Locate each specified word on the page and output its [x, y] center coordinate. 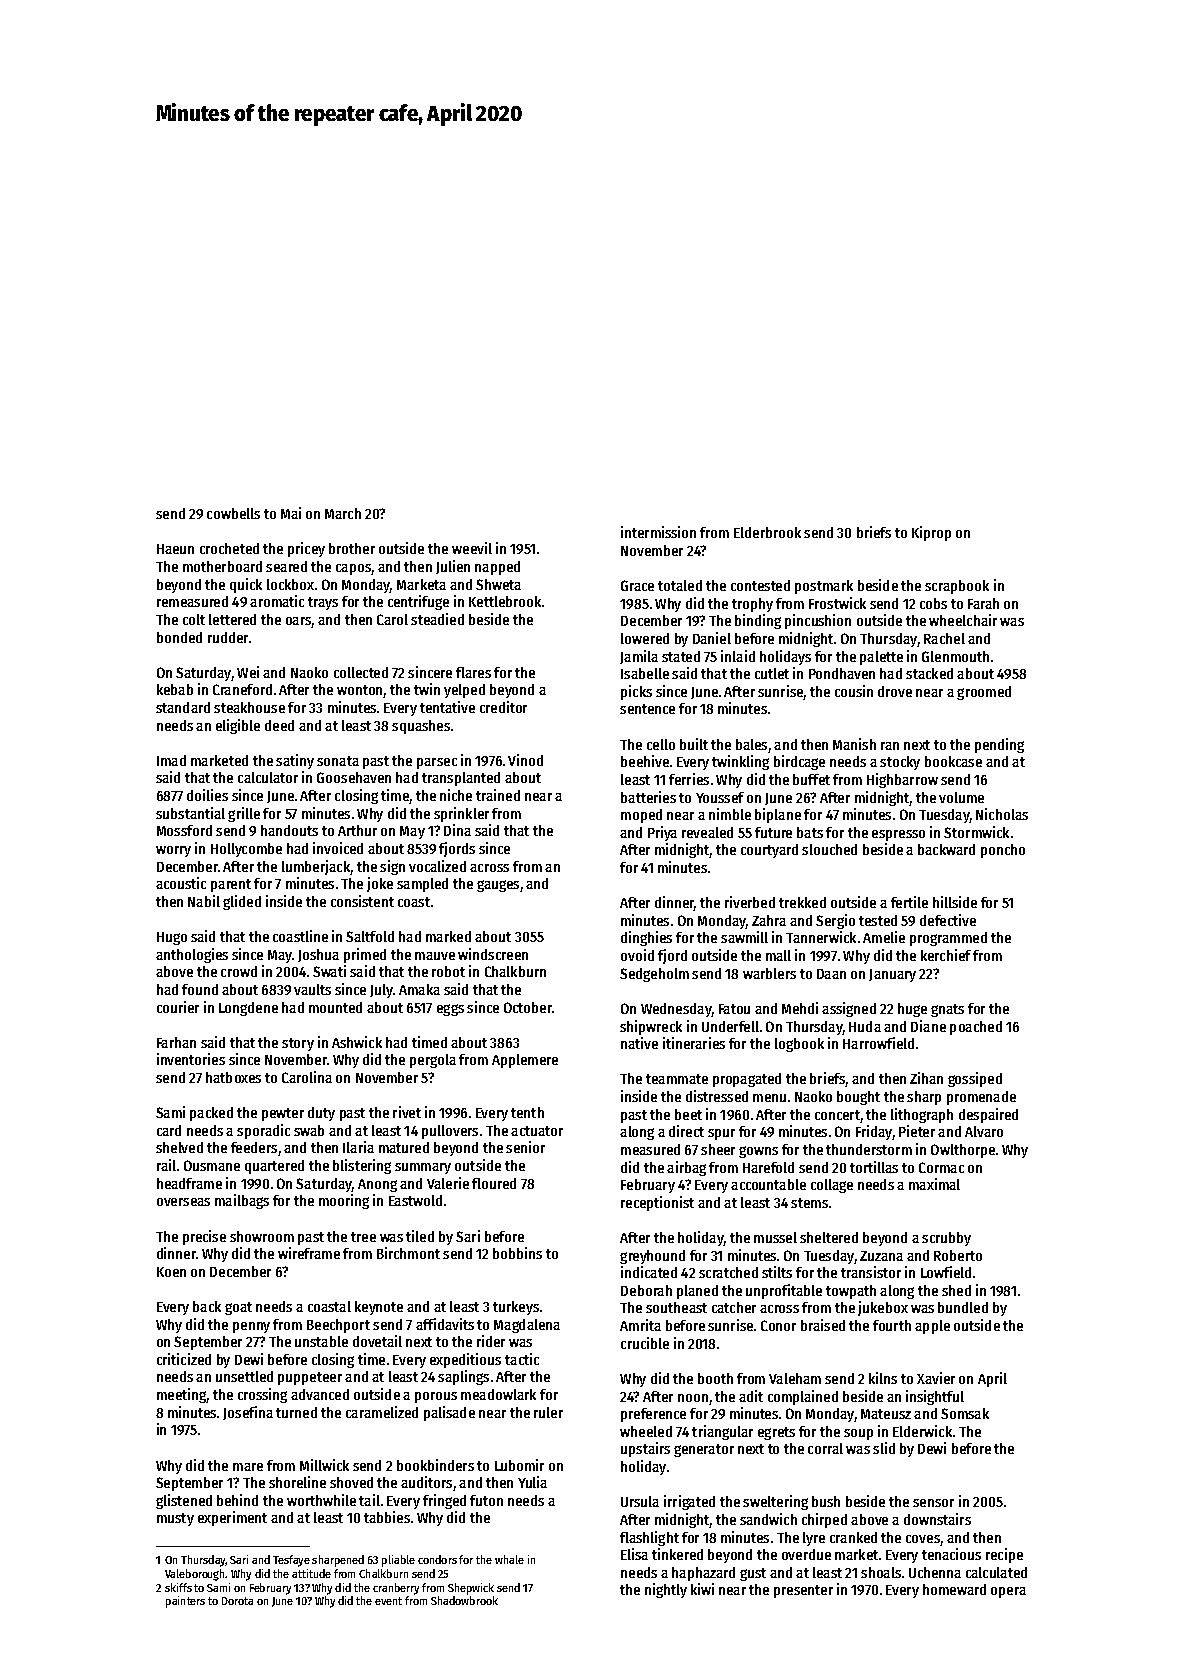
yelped [464, 691]
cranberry [396, 1589]
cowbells [233, 513]
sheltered [829, 1237]
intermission [658, 532]
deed [279, 725]
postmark [824, 587]
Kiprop [931, 533]
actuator [537, 1131]
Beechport [338, 1326]
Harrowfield [878, 1043]
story [298, 1044]
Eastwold [415, 1200]
